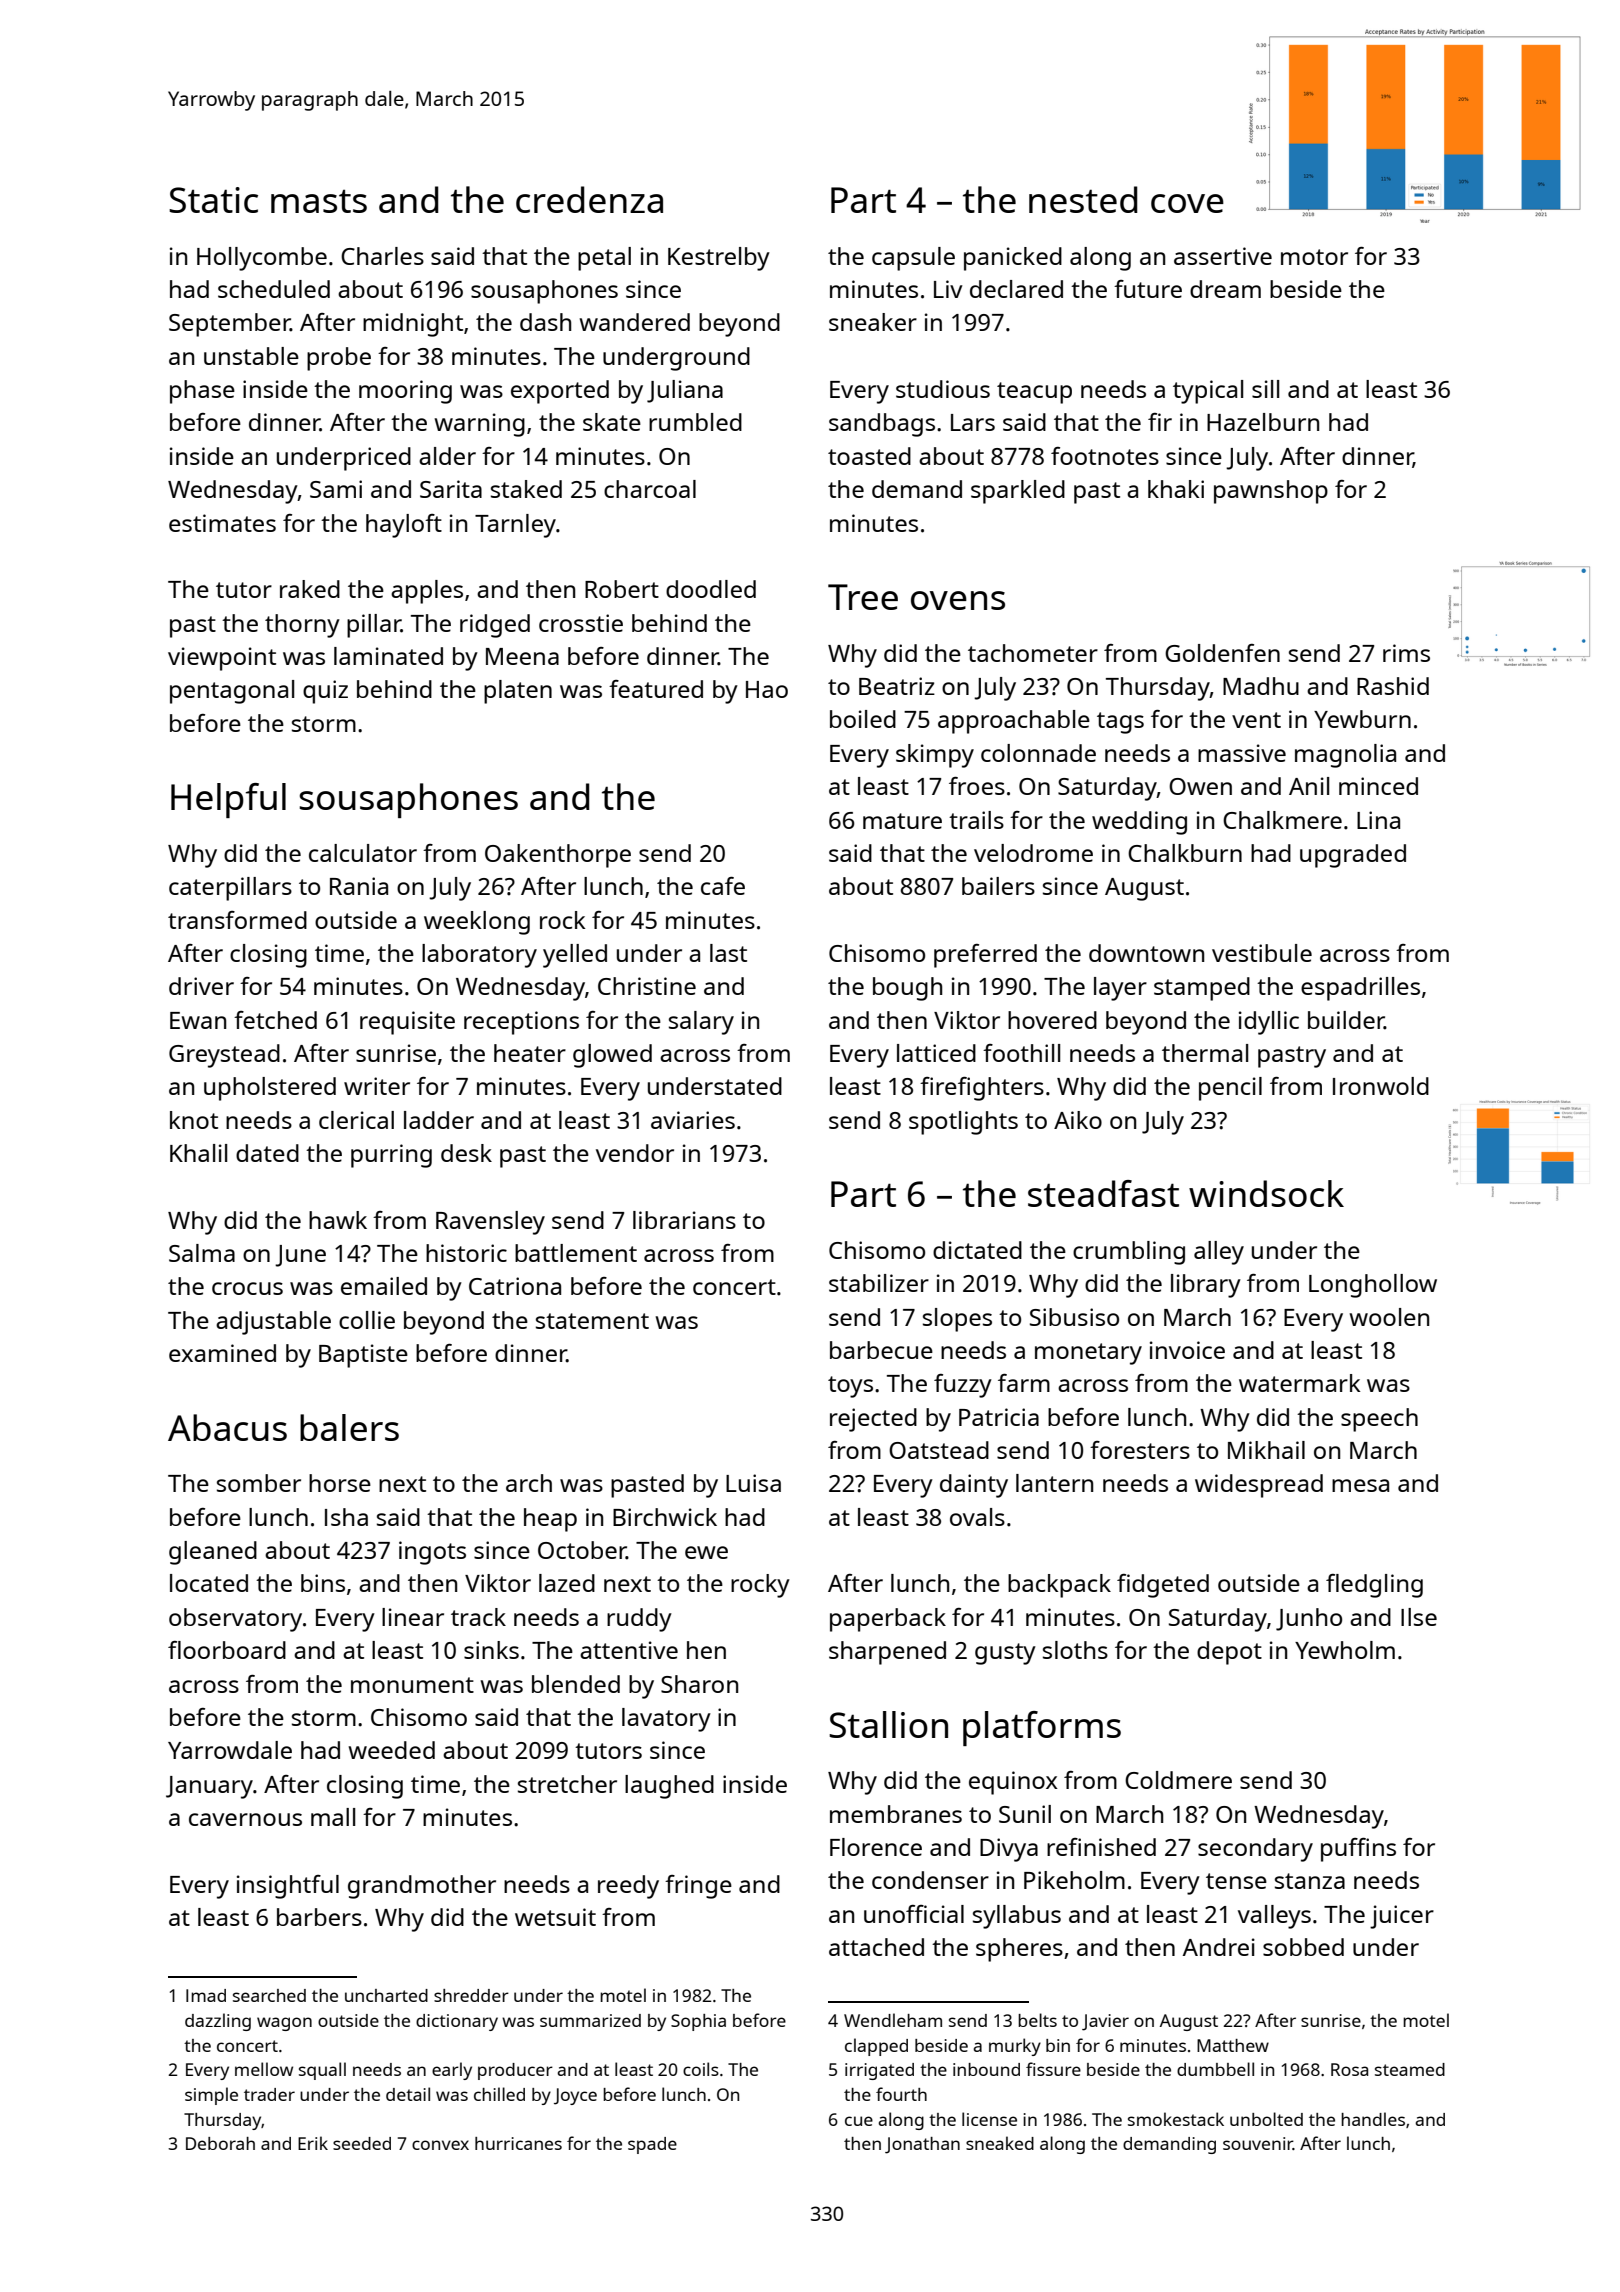 This screenshot has height=2292, width=1620. Describe the element at coordinates (407, 1023) in the screenshot. I see `requisite` at that location.
